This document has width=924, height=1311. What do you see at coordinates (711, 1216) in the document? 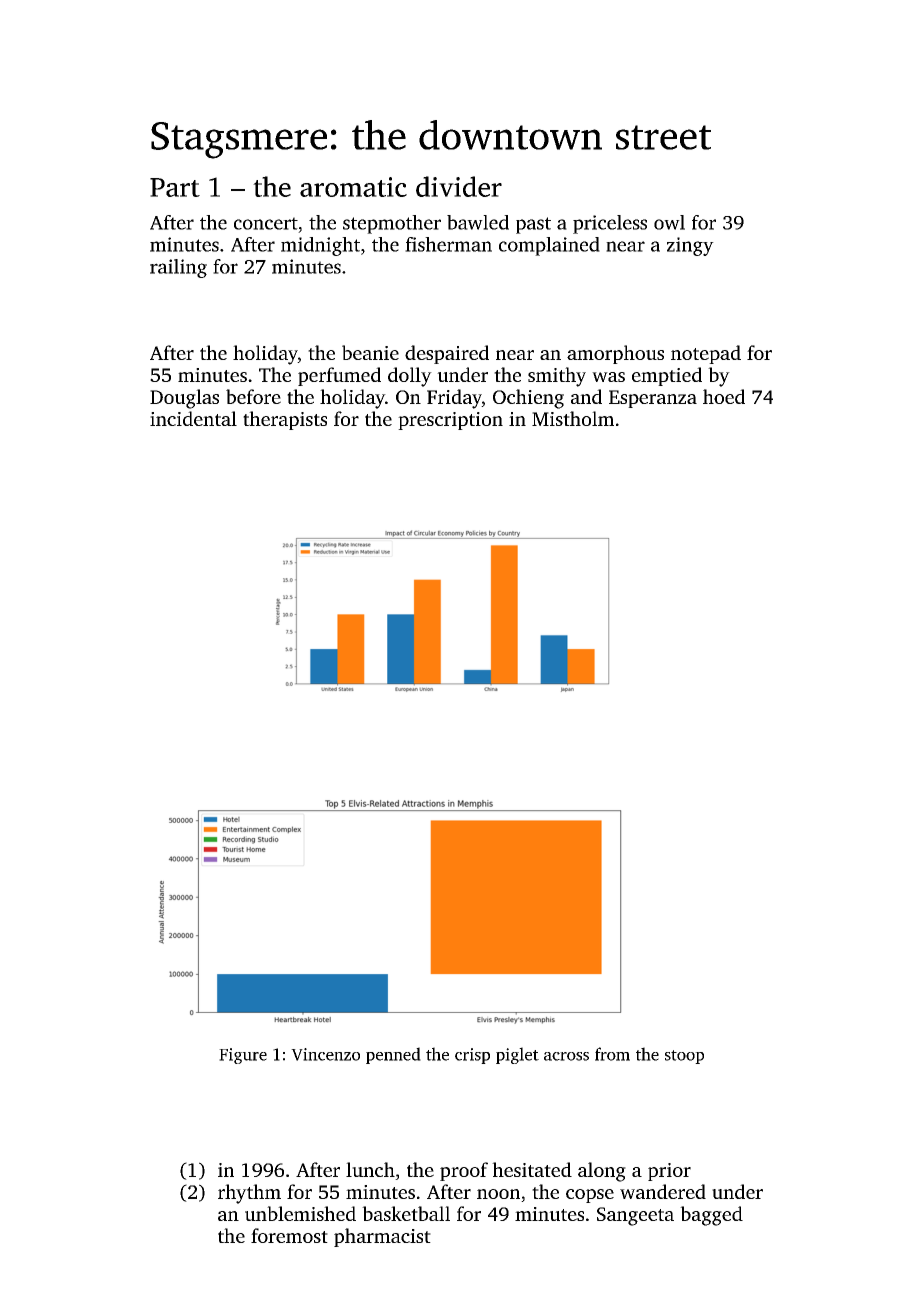
I see `bagged` at bounding box center [711, 1216].
